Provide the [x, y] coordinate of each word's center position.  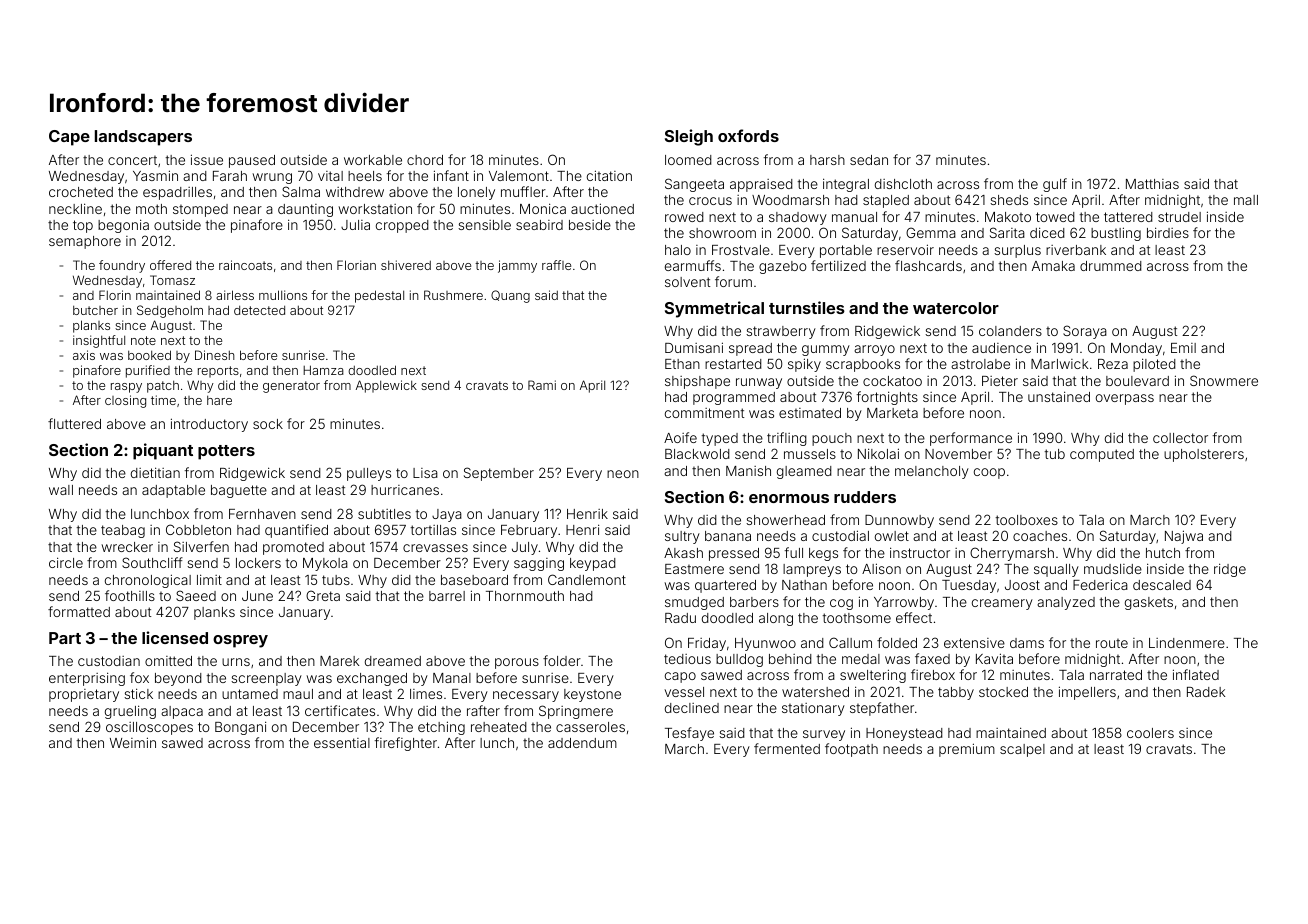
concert [132, 160]
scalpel [1022, 750]
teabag [123, 531]
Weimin [133, 742]
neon [623, 474]
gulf [1055, 185]
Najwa [1184, 537]
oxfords [748, 135]
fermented [787, 748]
